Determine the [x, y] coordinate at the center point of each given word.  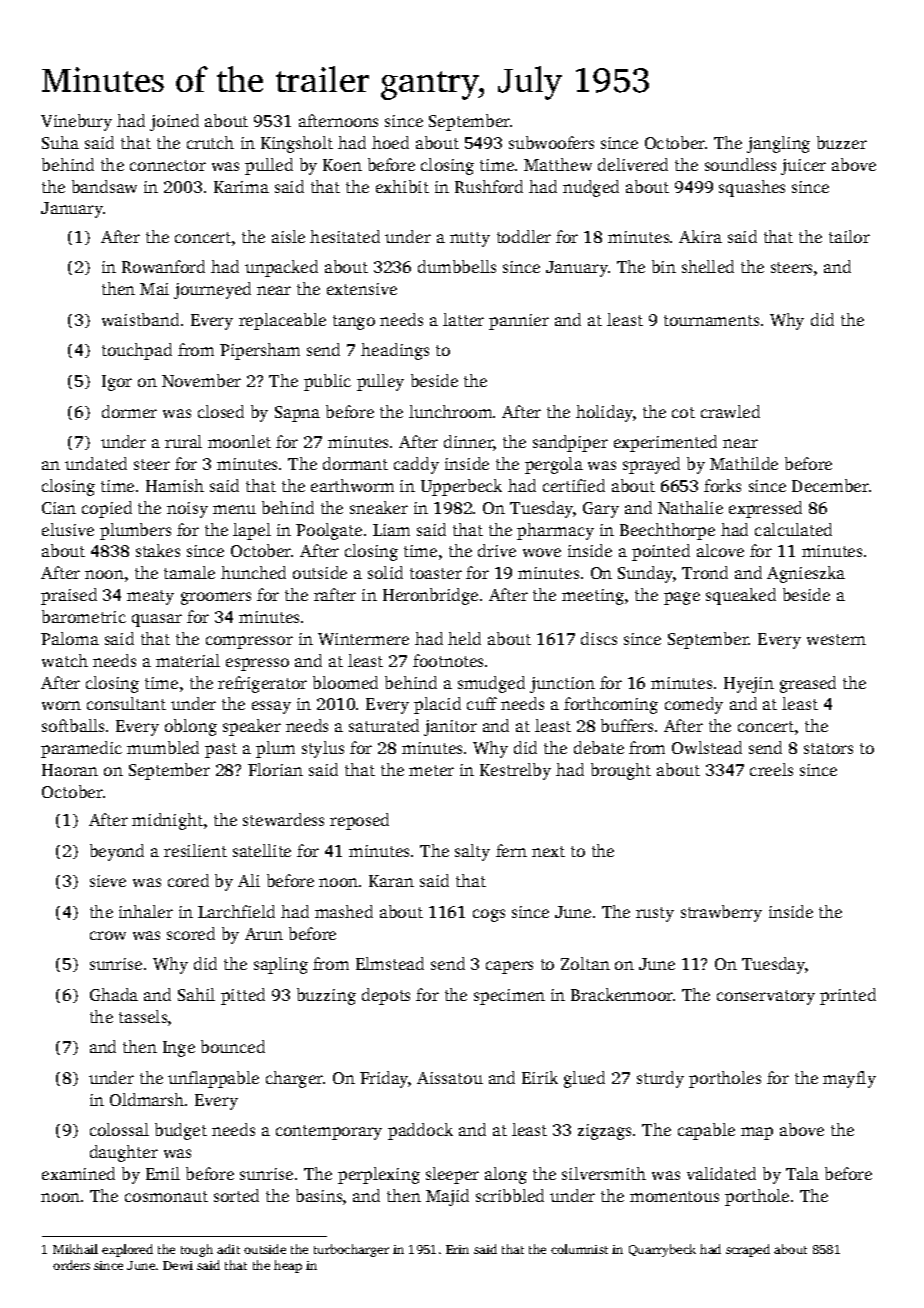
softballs [73, 725]
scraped [748, 1250]
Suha [60, 142]
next [548, 851]
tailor [849, 236]
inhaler [146, 911]
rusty [655, 914]
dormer [129, 411]
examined [78, 1173]
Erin [457, 1249]
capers [509, 967]
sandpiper [570, 443]
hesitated [345, 236]
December [830, 485]
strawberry [721, 913]
